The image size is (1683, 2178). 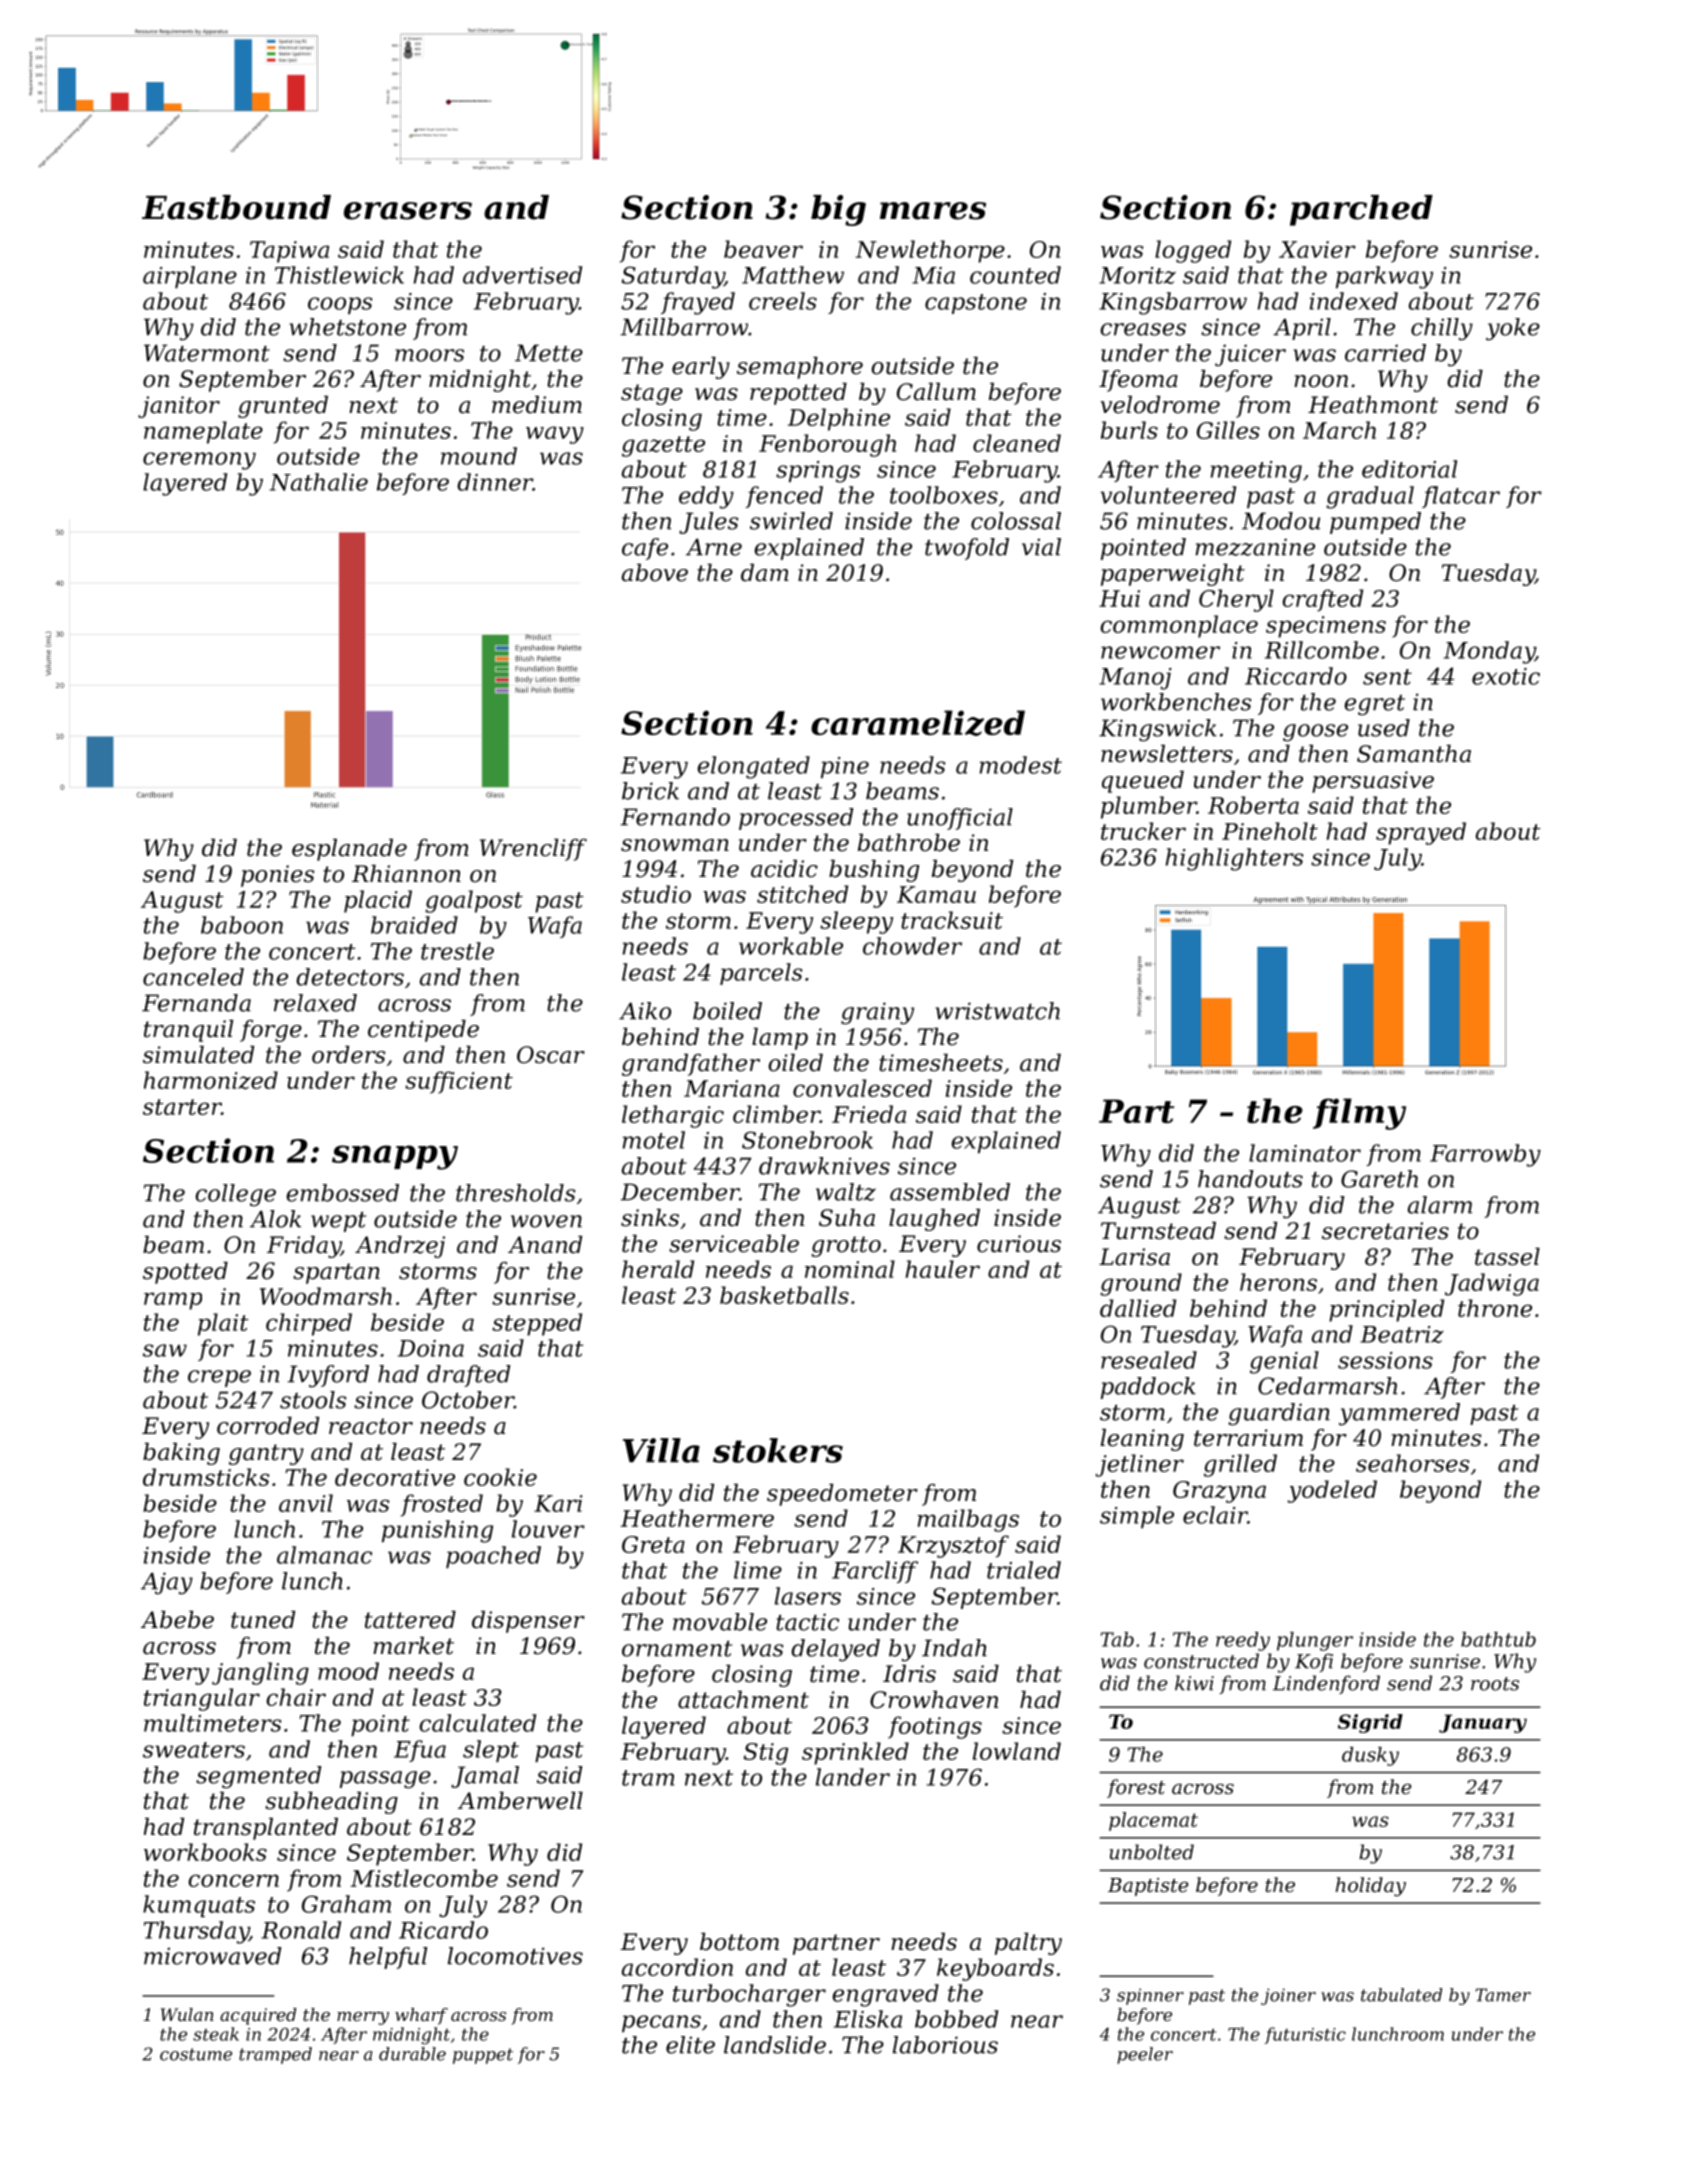 What do you see at coordinates (691, 1065) in the image?
I see `grandfather` at bounding box center [691, 1065].
